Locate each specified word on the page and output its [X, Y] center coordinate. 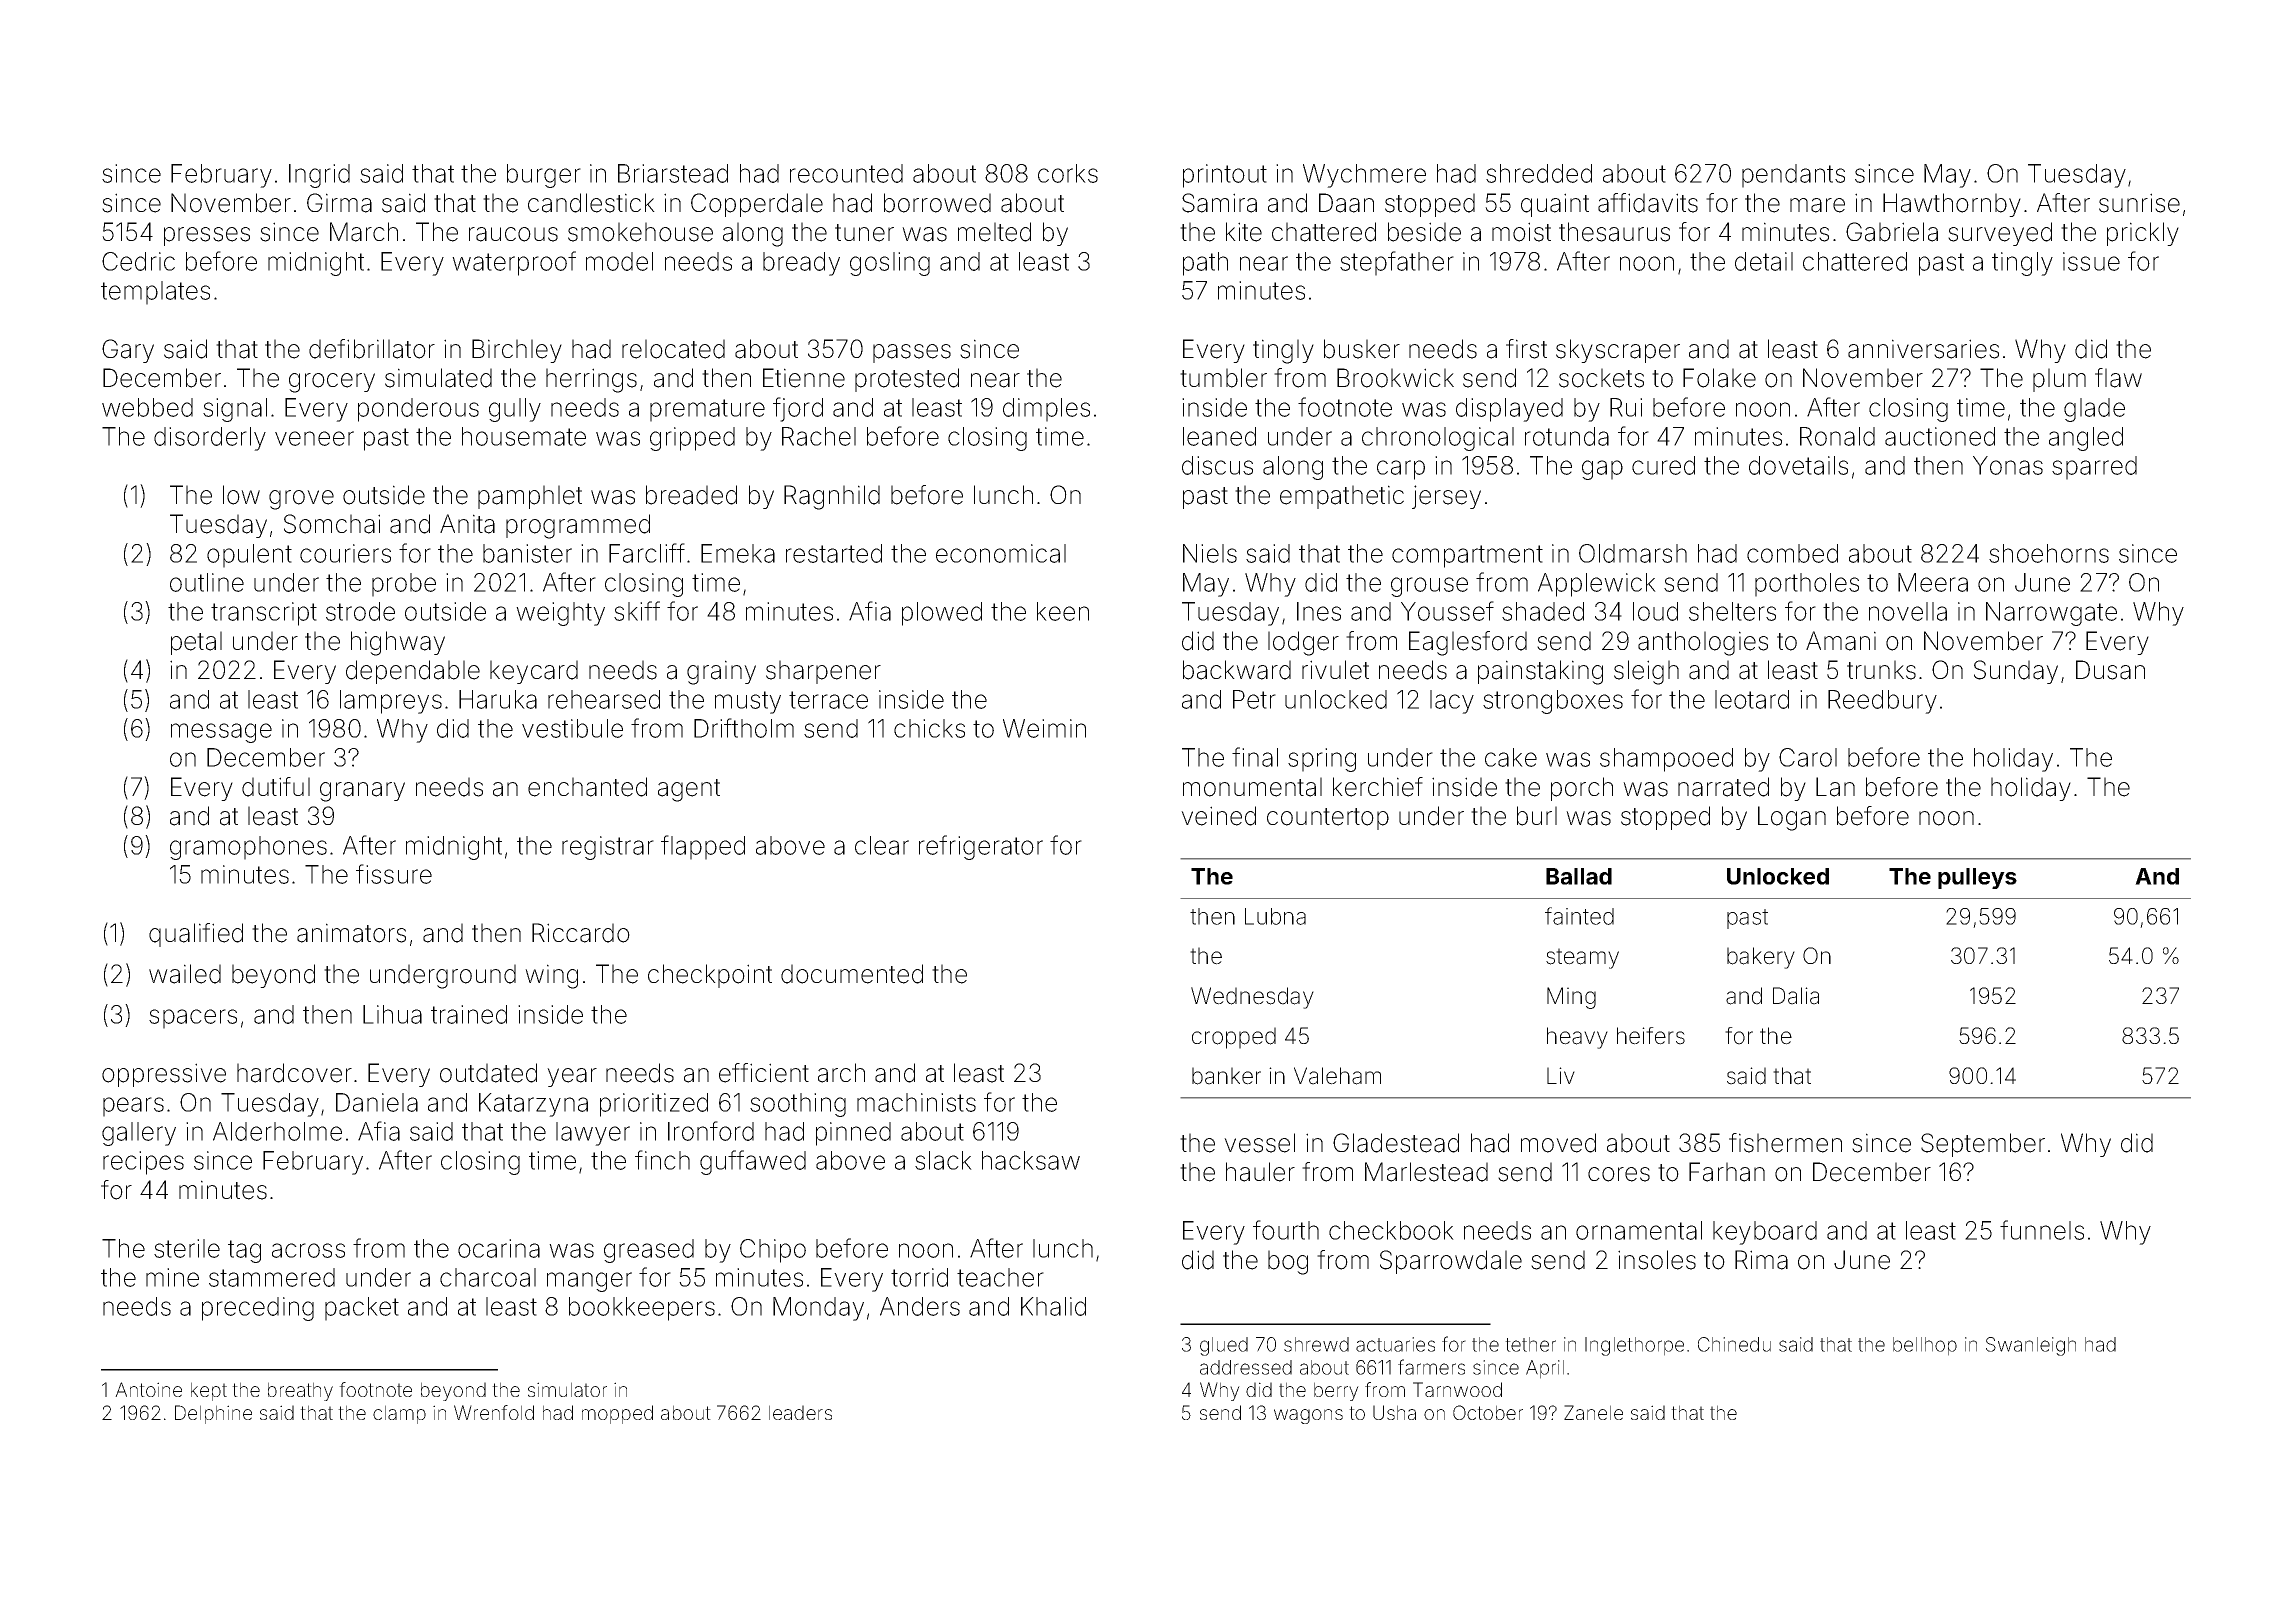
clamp [399, 1414]
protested [907, 380]
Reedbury [1882, 702]
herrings [591, 380]
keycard [534, 672]
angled [2086, 439]
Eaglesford [1468, 643]
